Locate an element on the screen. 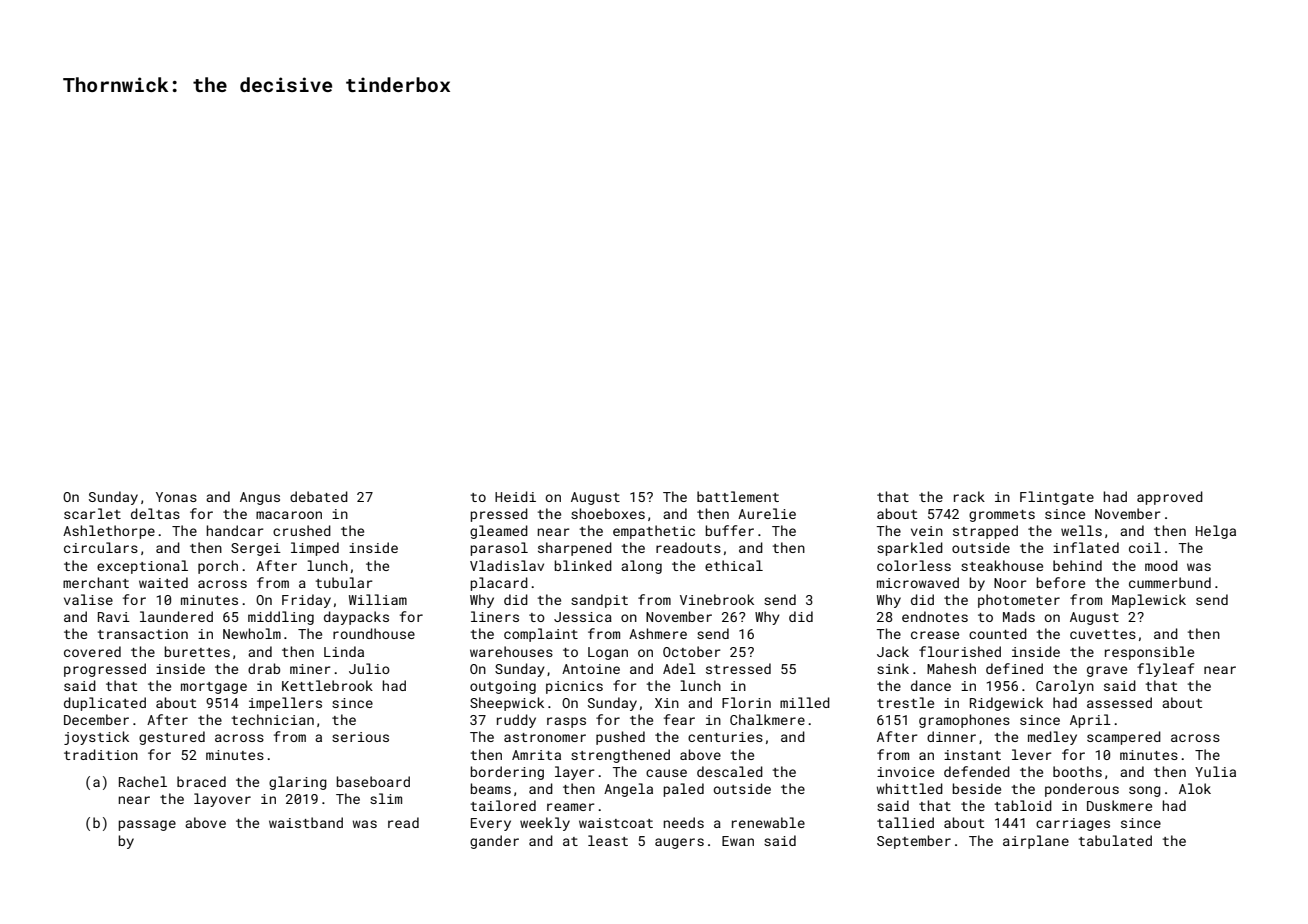 The width and height of the screenshot is (1308, 924). strapped is located at coordinates (985, 532).
